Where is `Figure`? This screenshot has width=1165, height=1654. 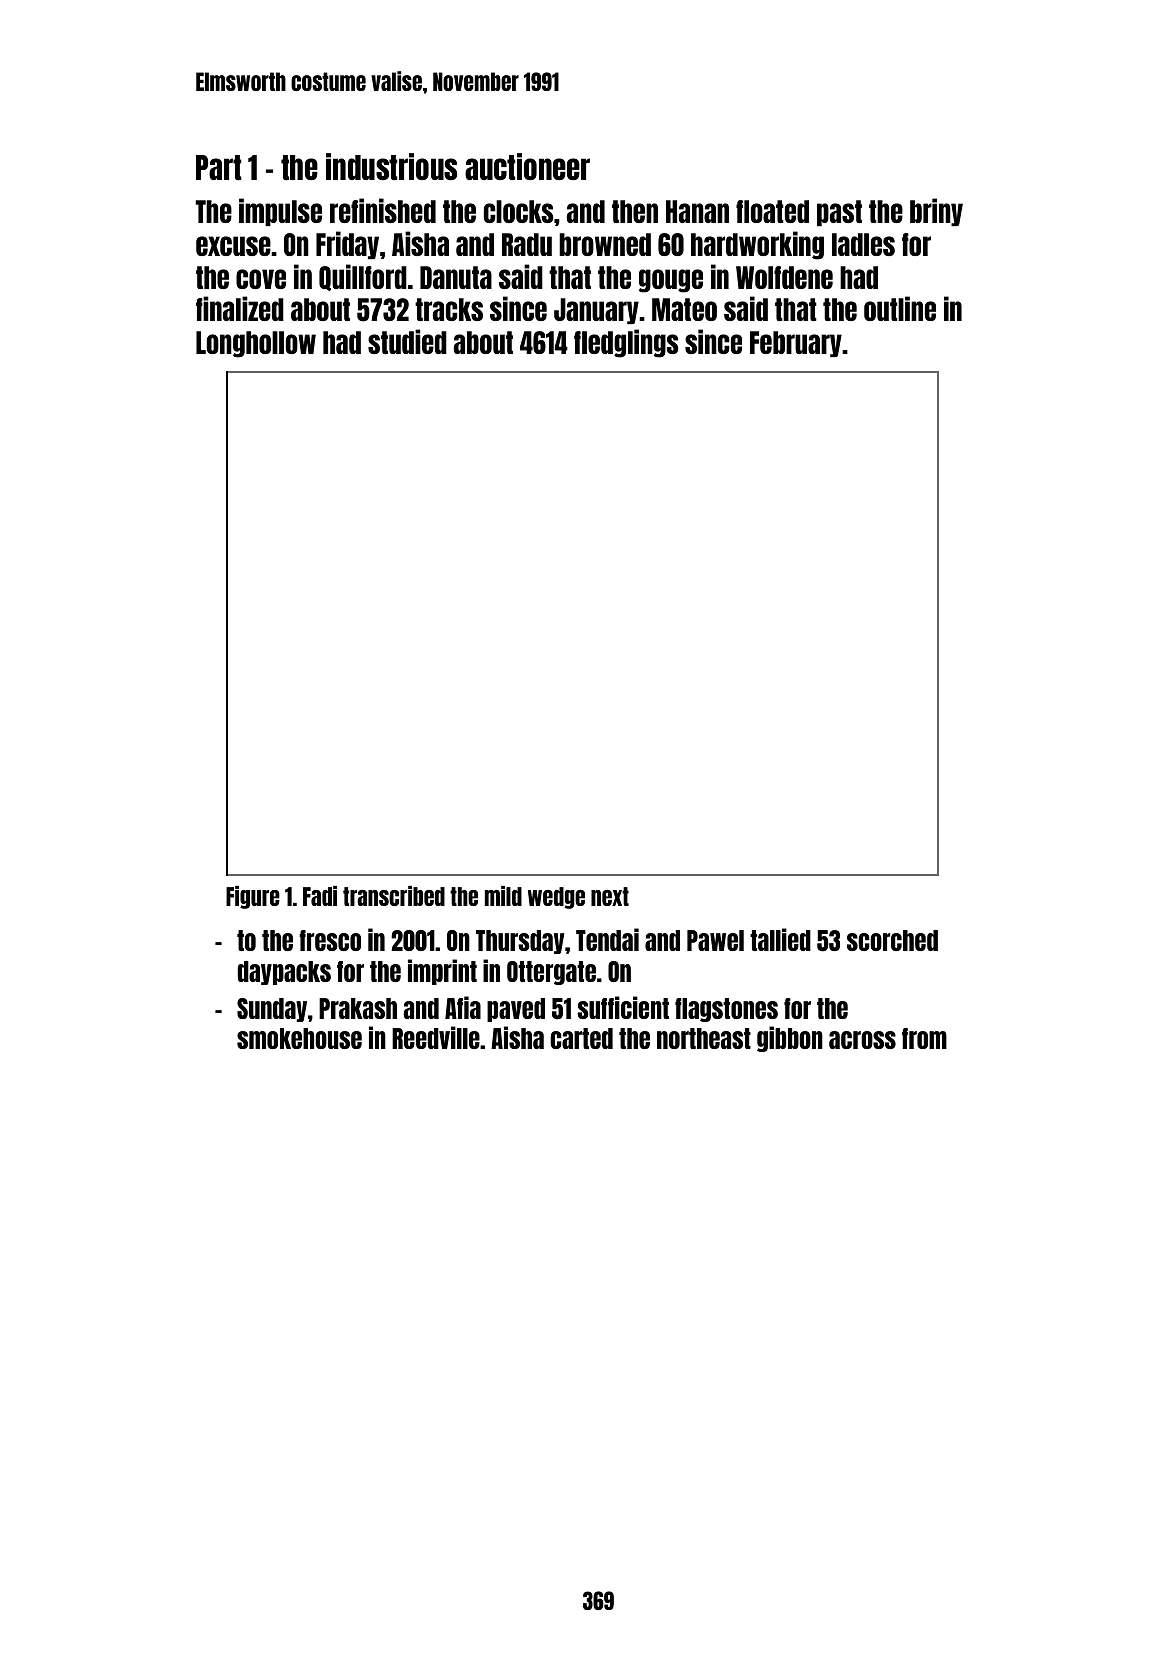 Figure is located at coordinates (253, 897).
